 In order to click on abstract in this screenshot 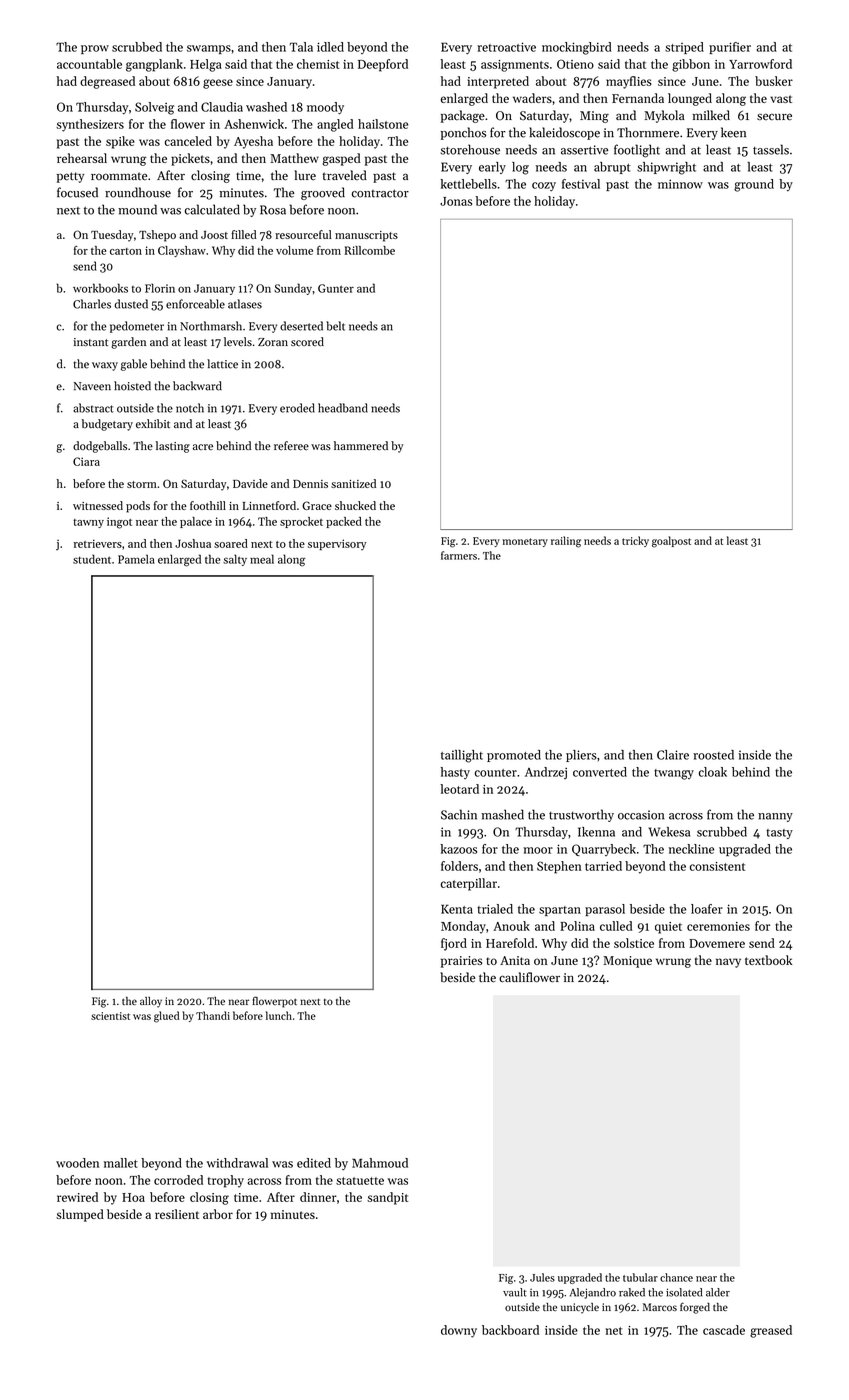, I will do `click(93, 408)`.
